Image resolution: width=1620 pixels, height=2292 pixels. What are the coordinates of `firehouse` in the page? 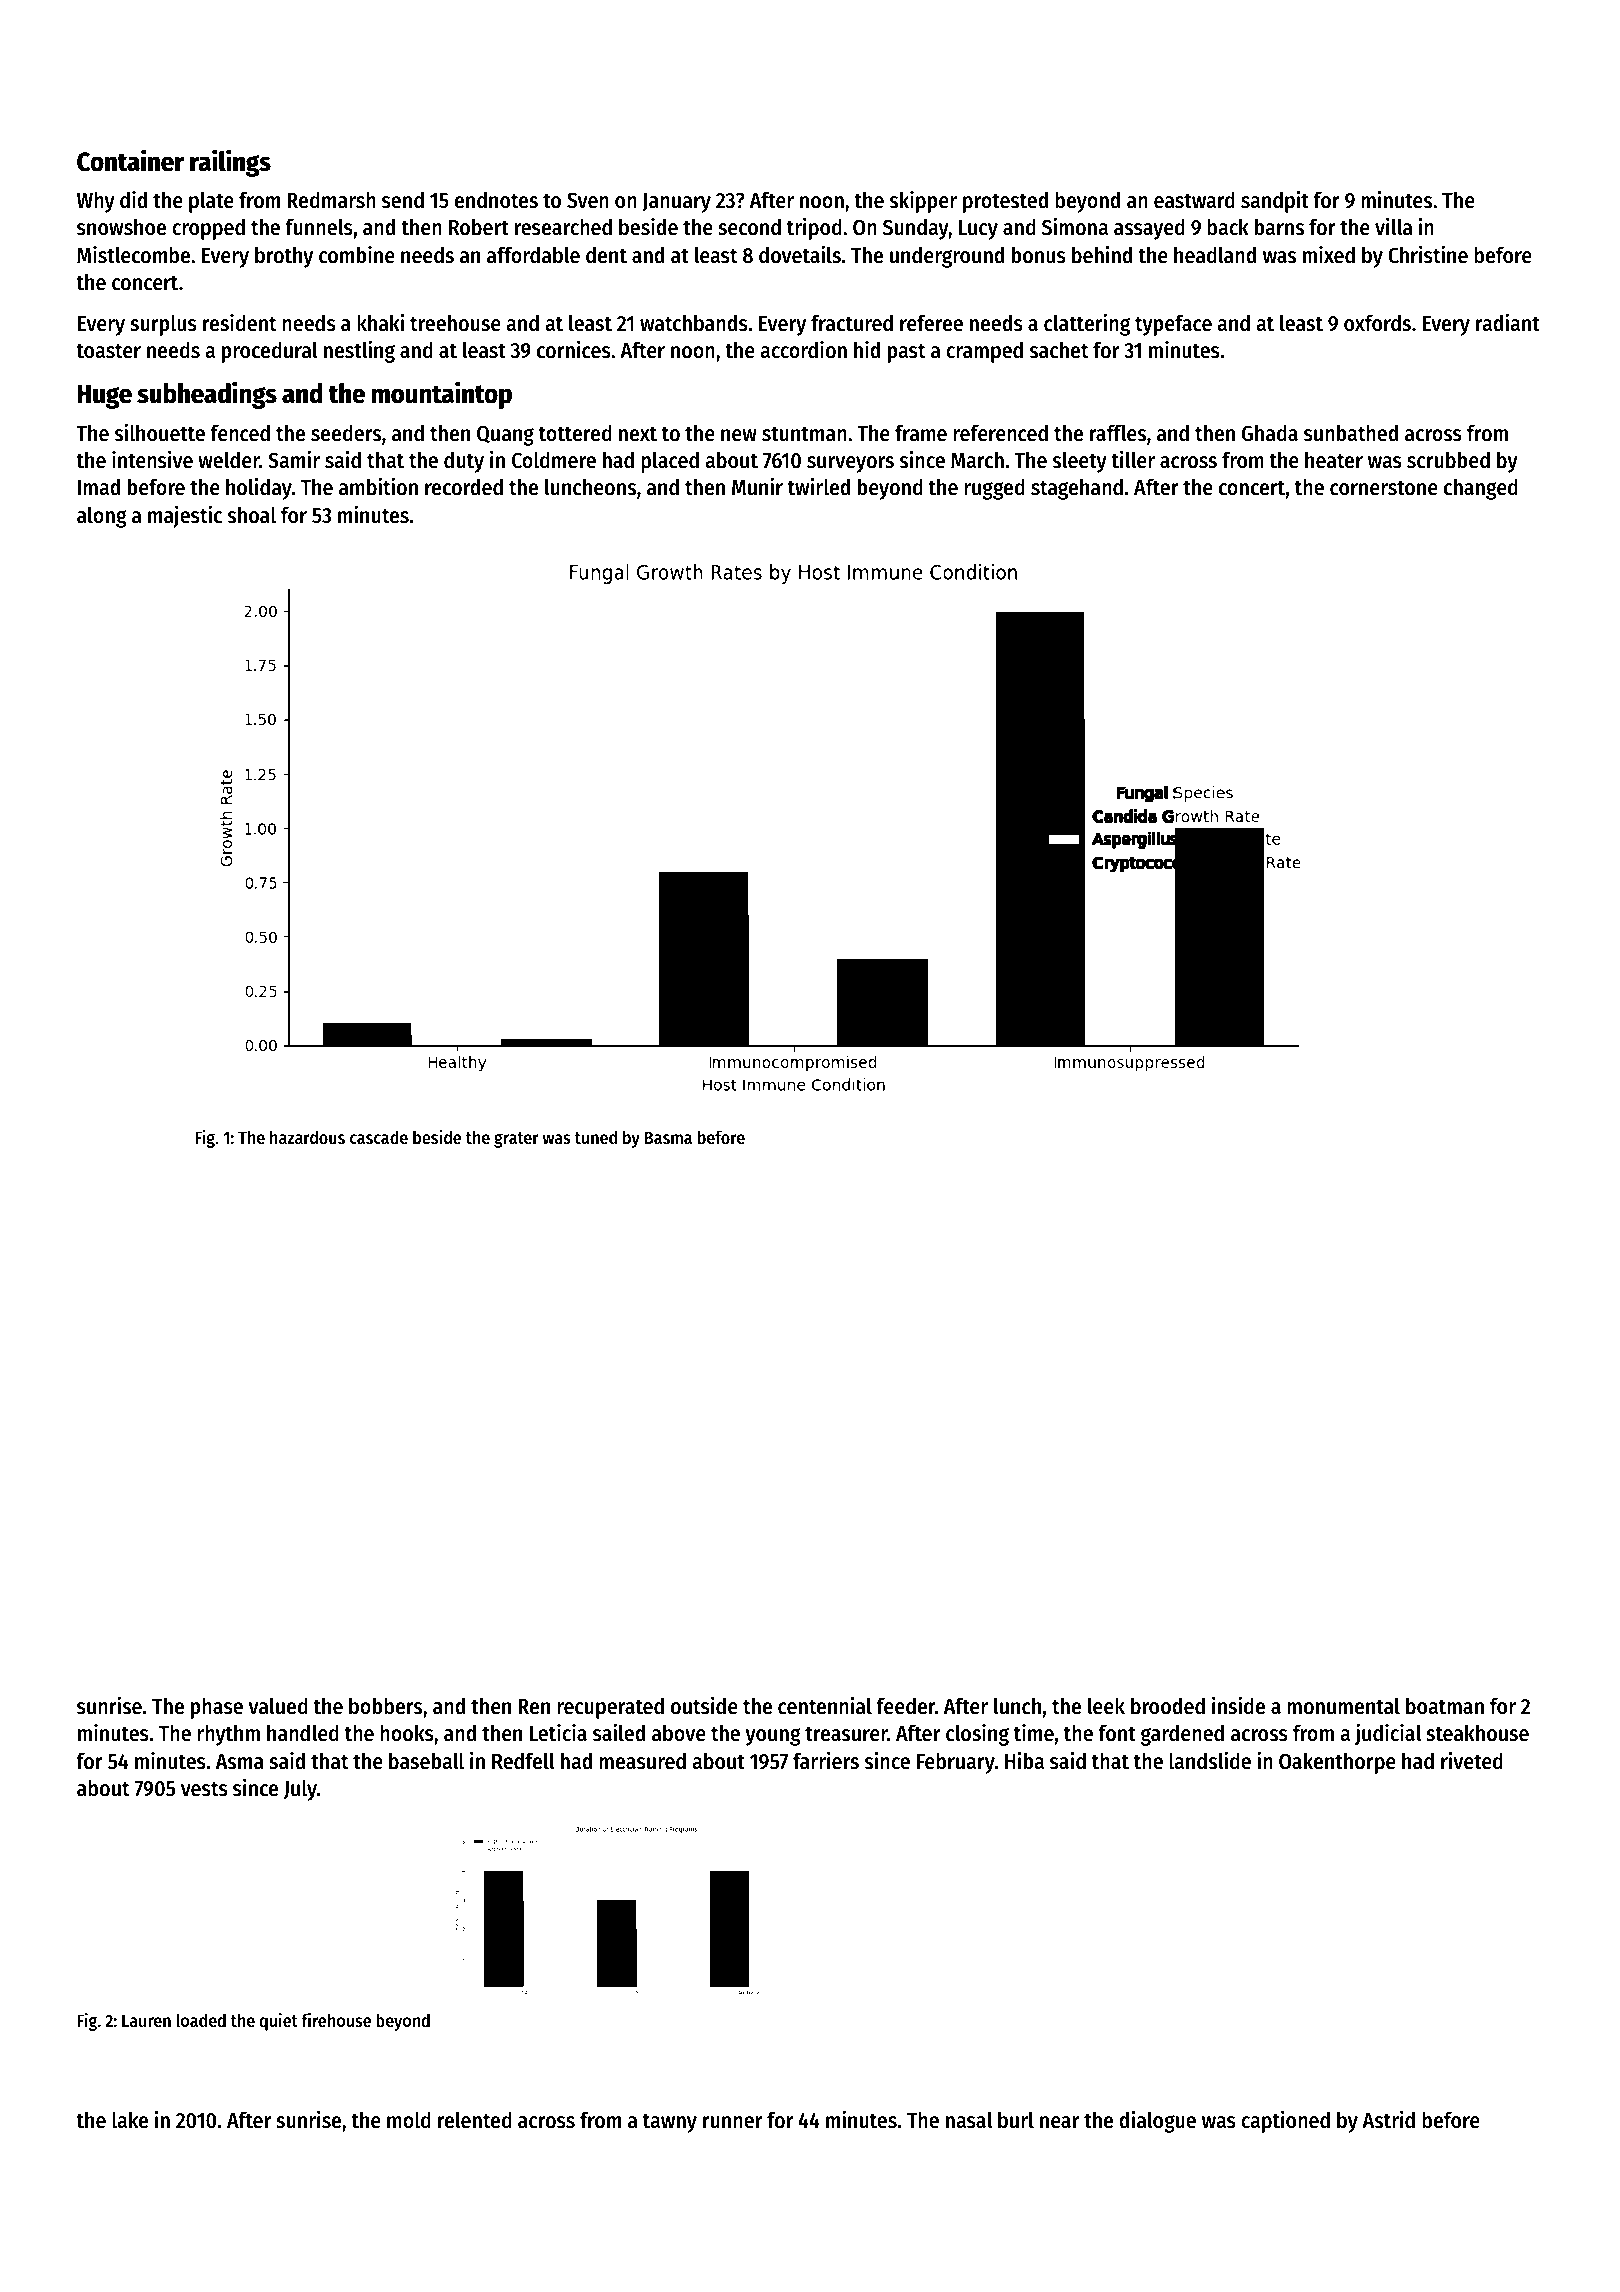 It's located at (336, 2020).
